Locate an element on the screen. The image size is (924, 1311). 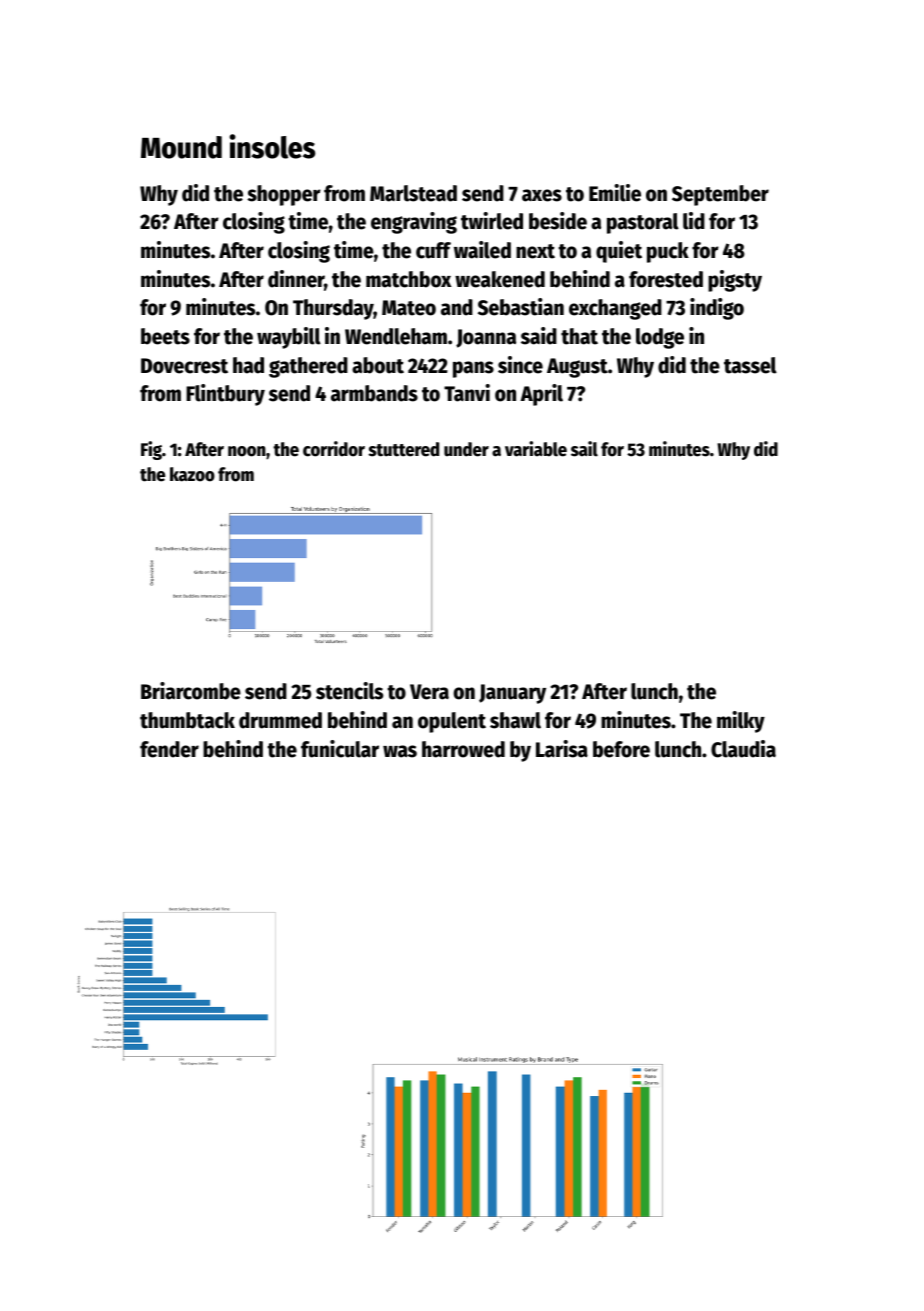
before is located at coordinates (621, 749).
